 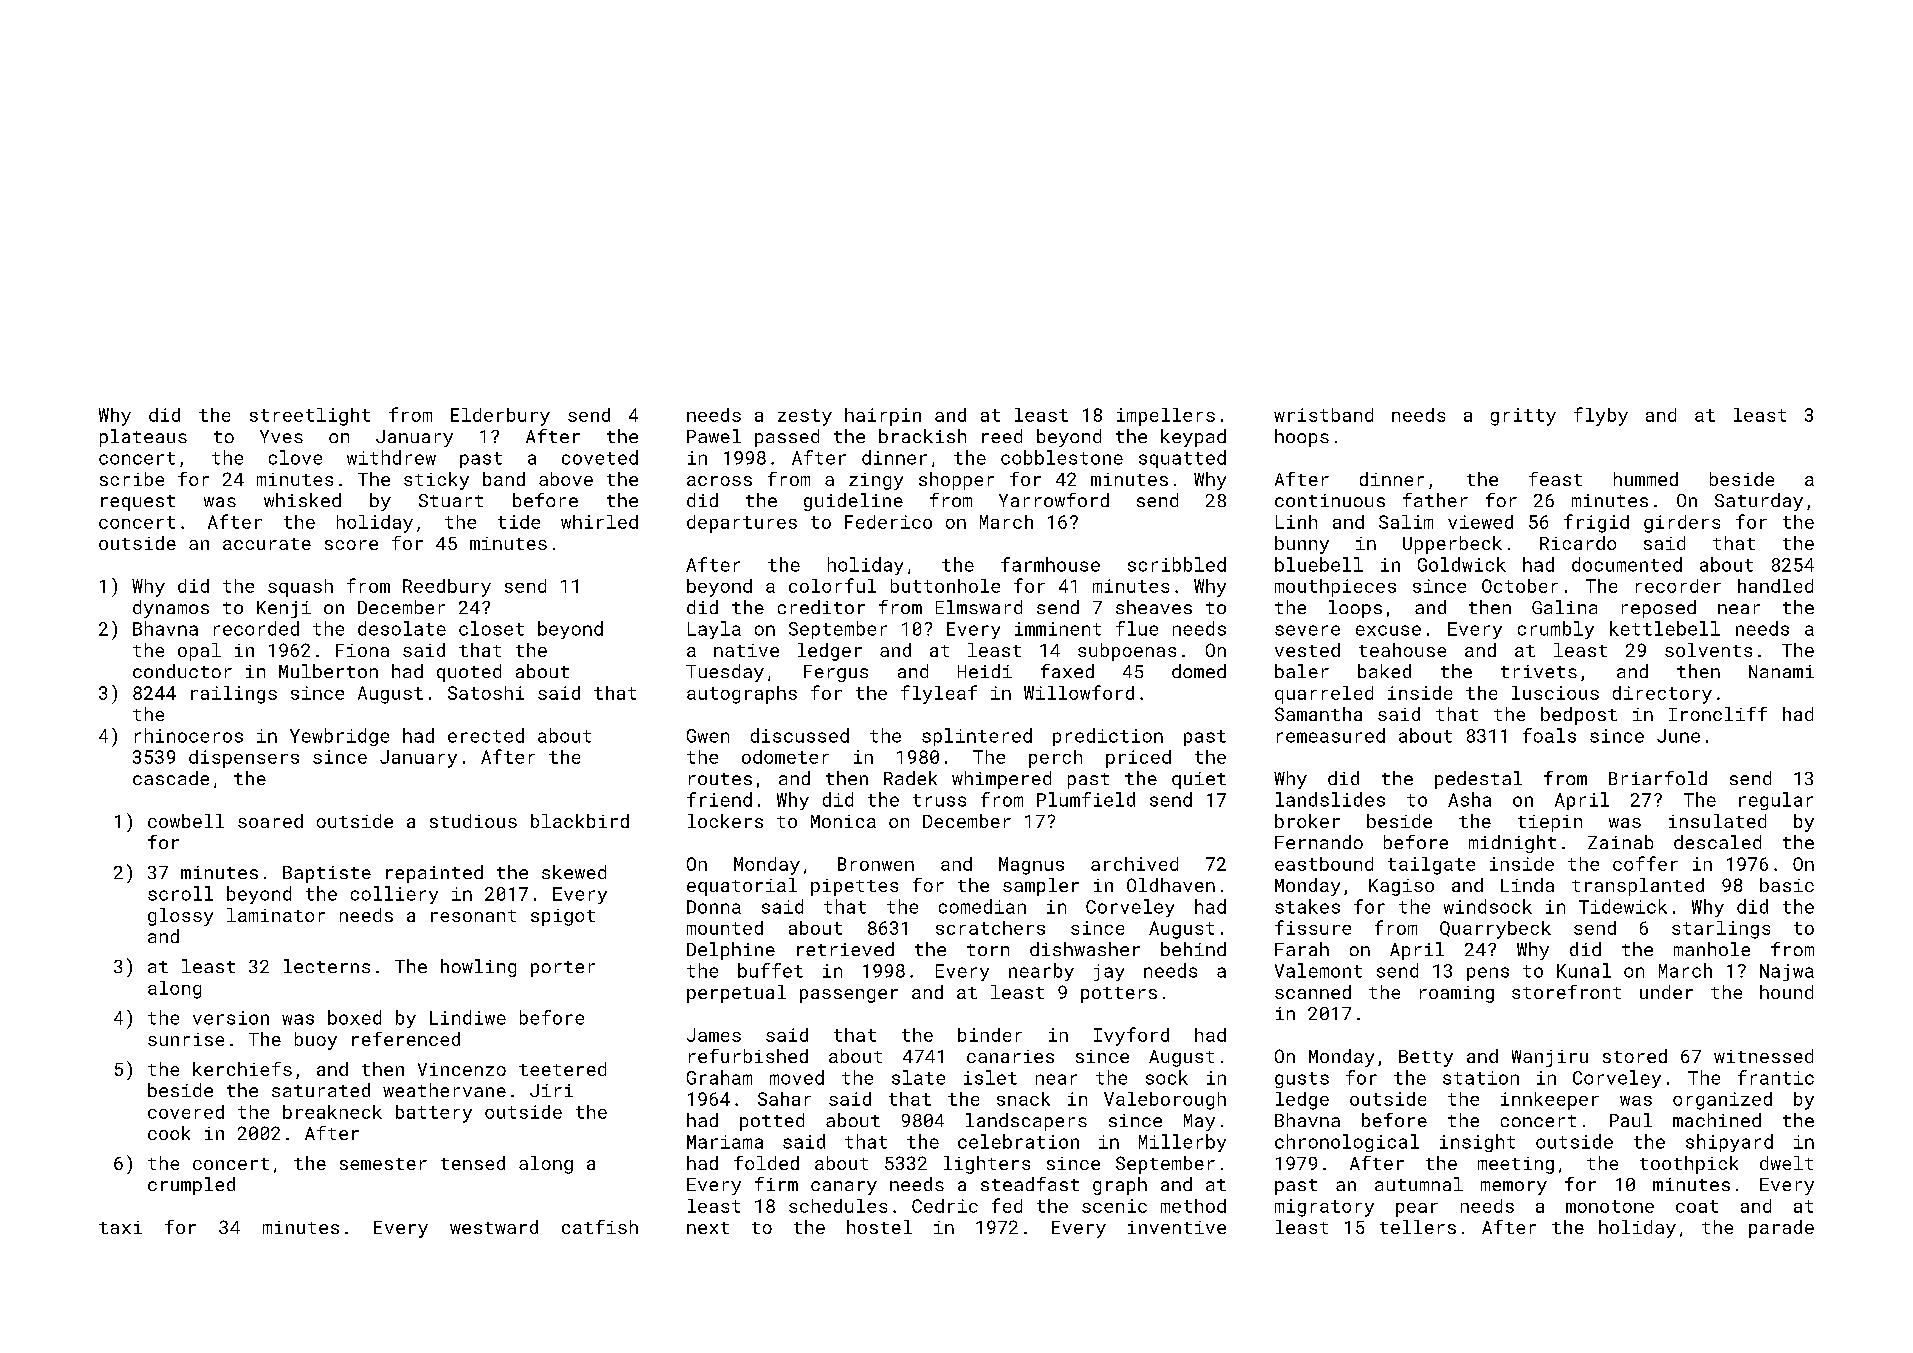 I want to click on Willowford, so click(x=1079, y=692).
